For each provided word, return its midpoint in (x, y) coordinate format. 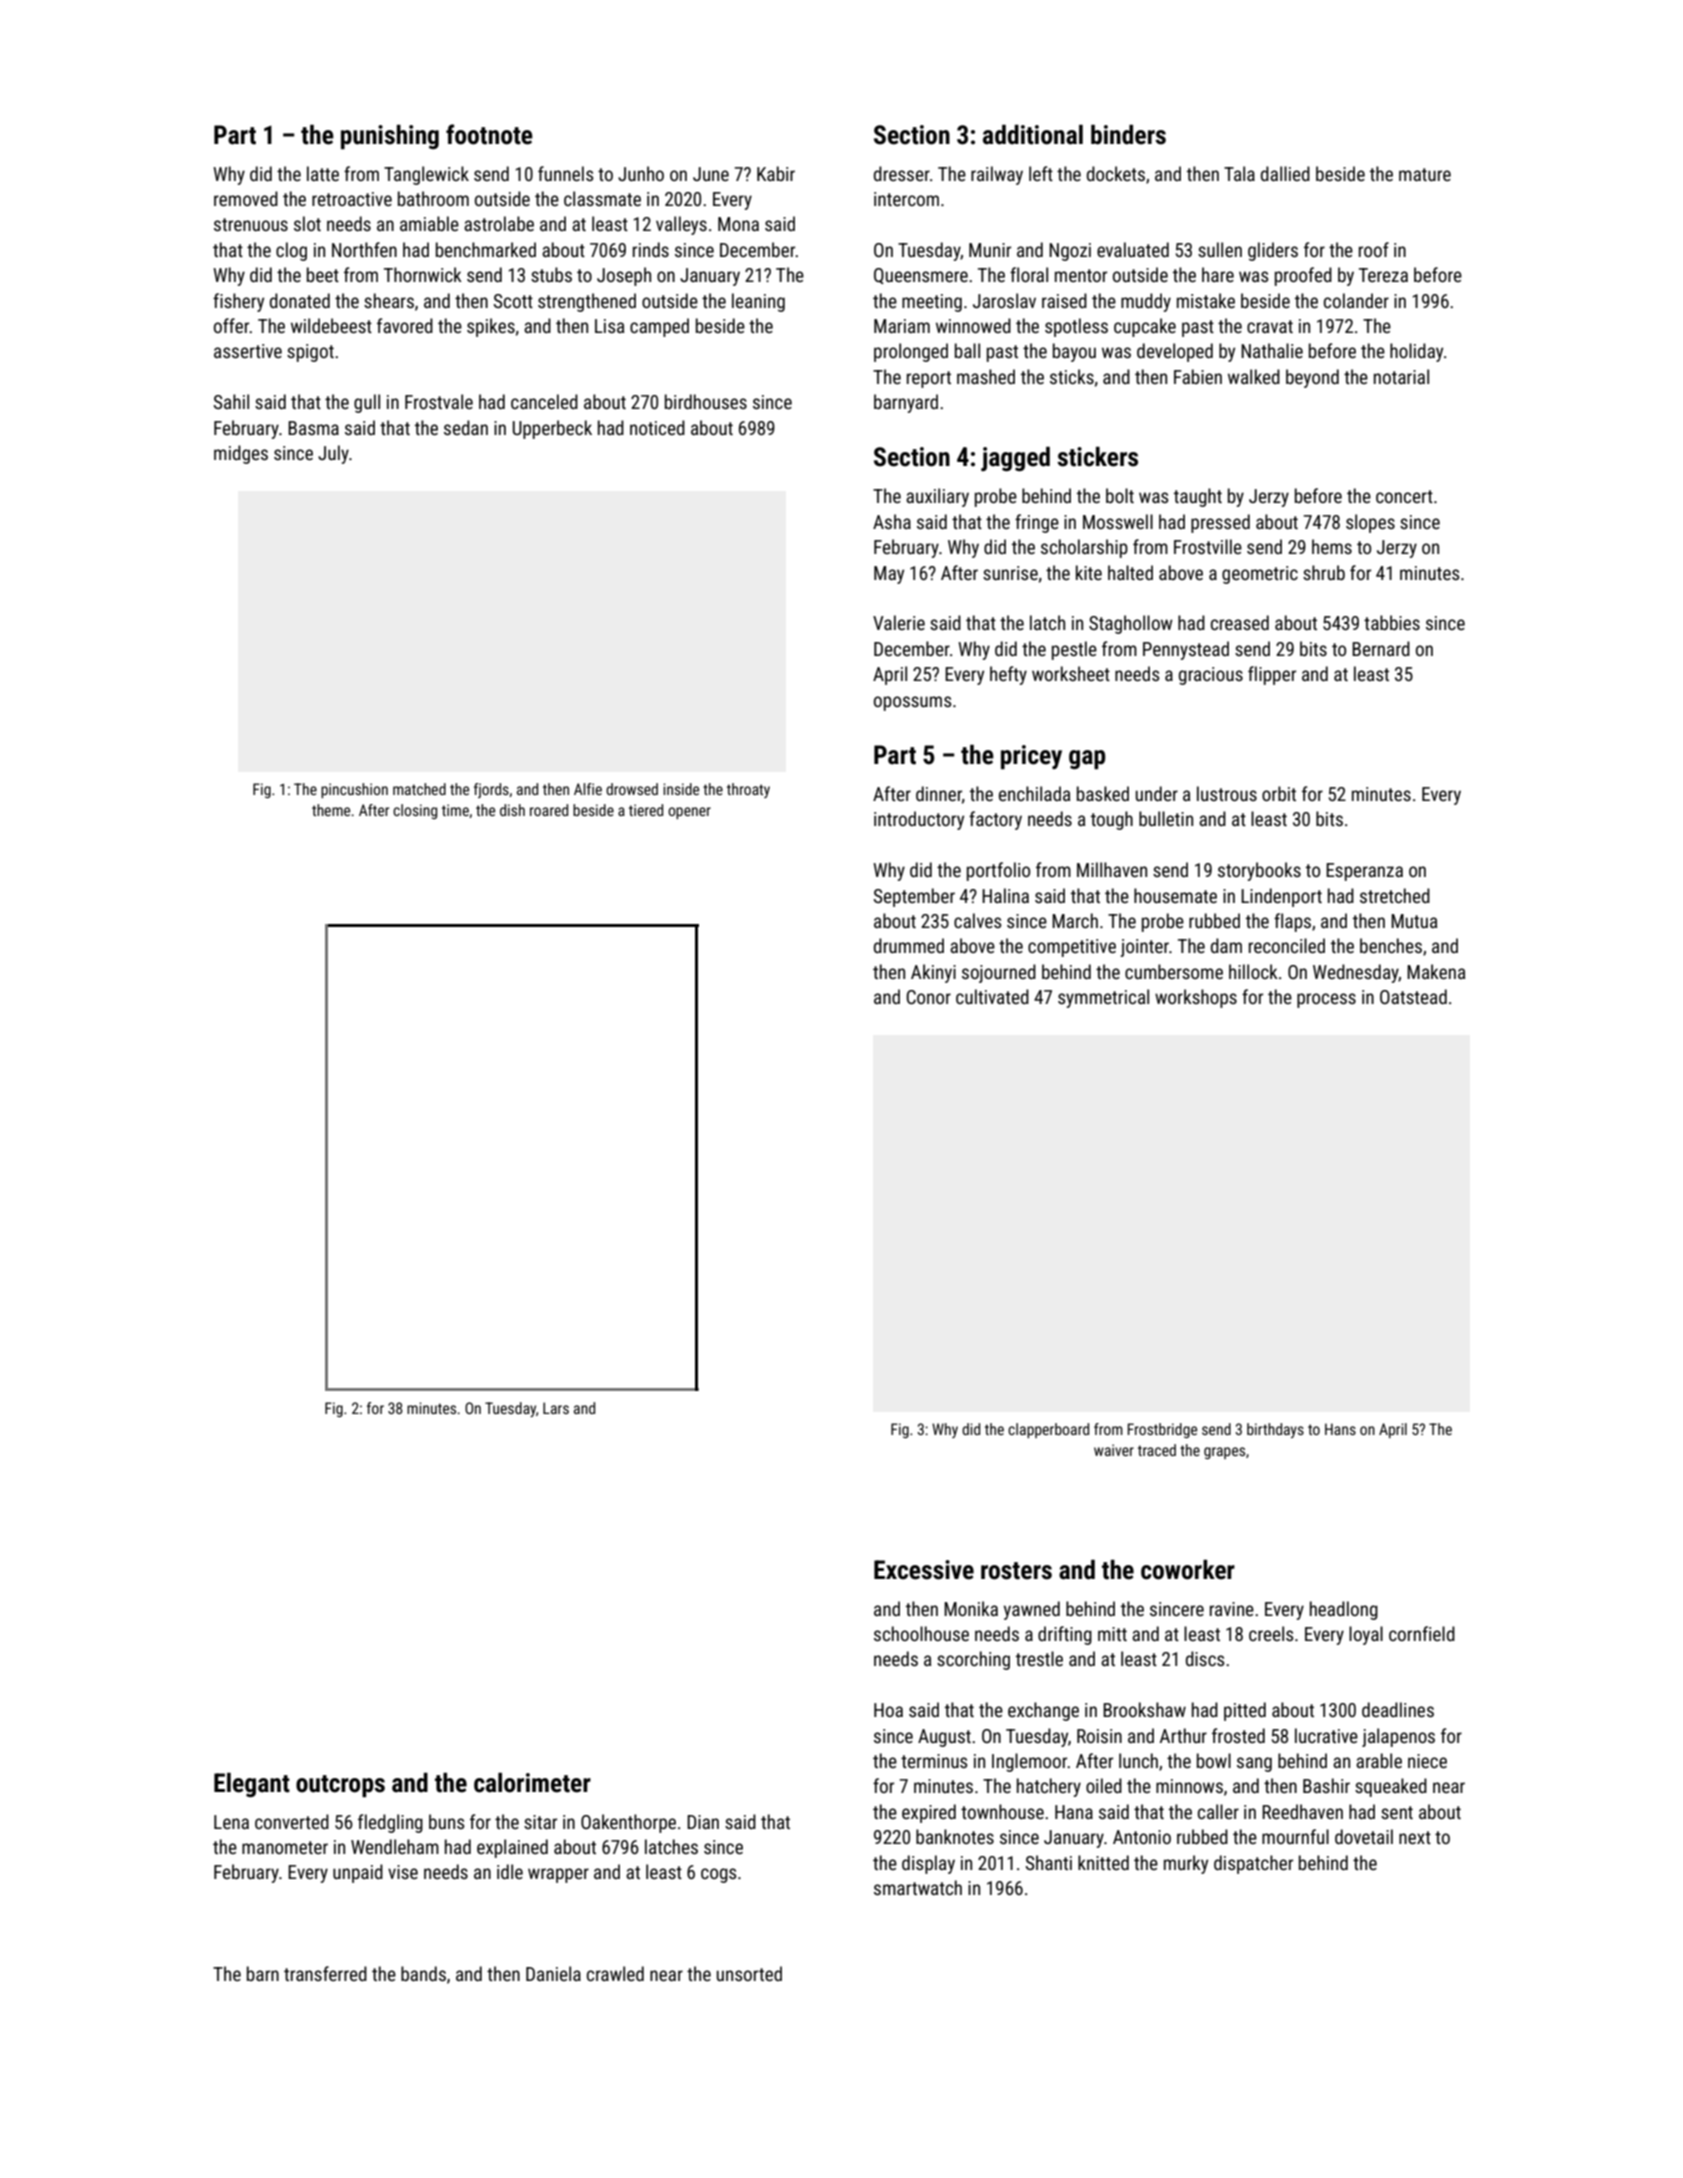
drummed (909, 945)
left (1041, 173)
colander (1356, 300)
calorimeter (532, 1783)
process (1326, 1000)
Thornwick (423, 274)
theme (331, 810)
